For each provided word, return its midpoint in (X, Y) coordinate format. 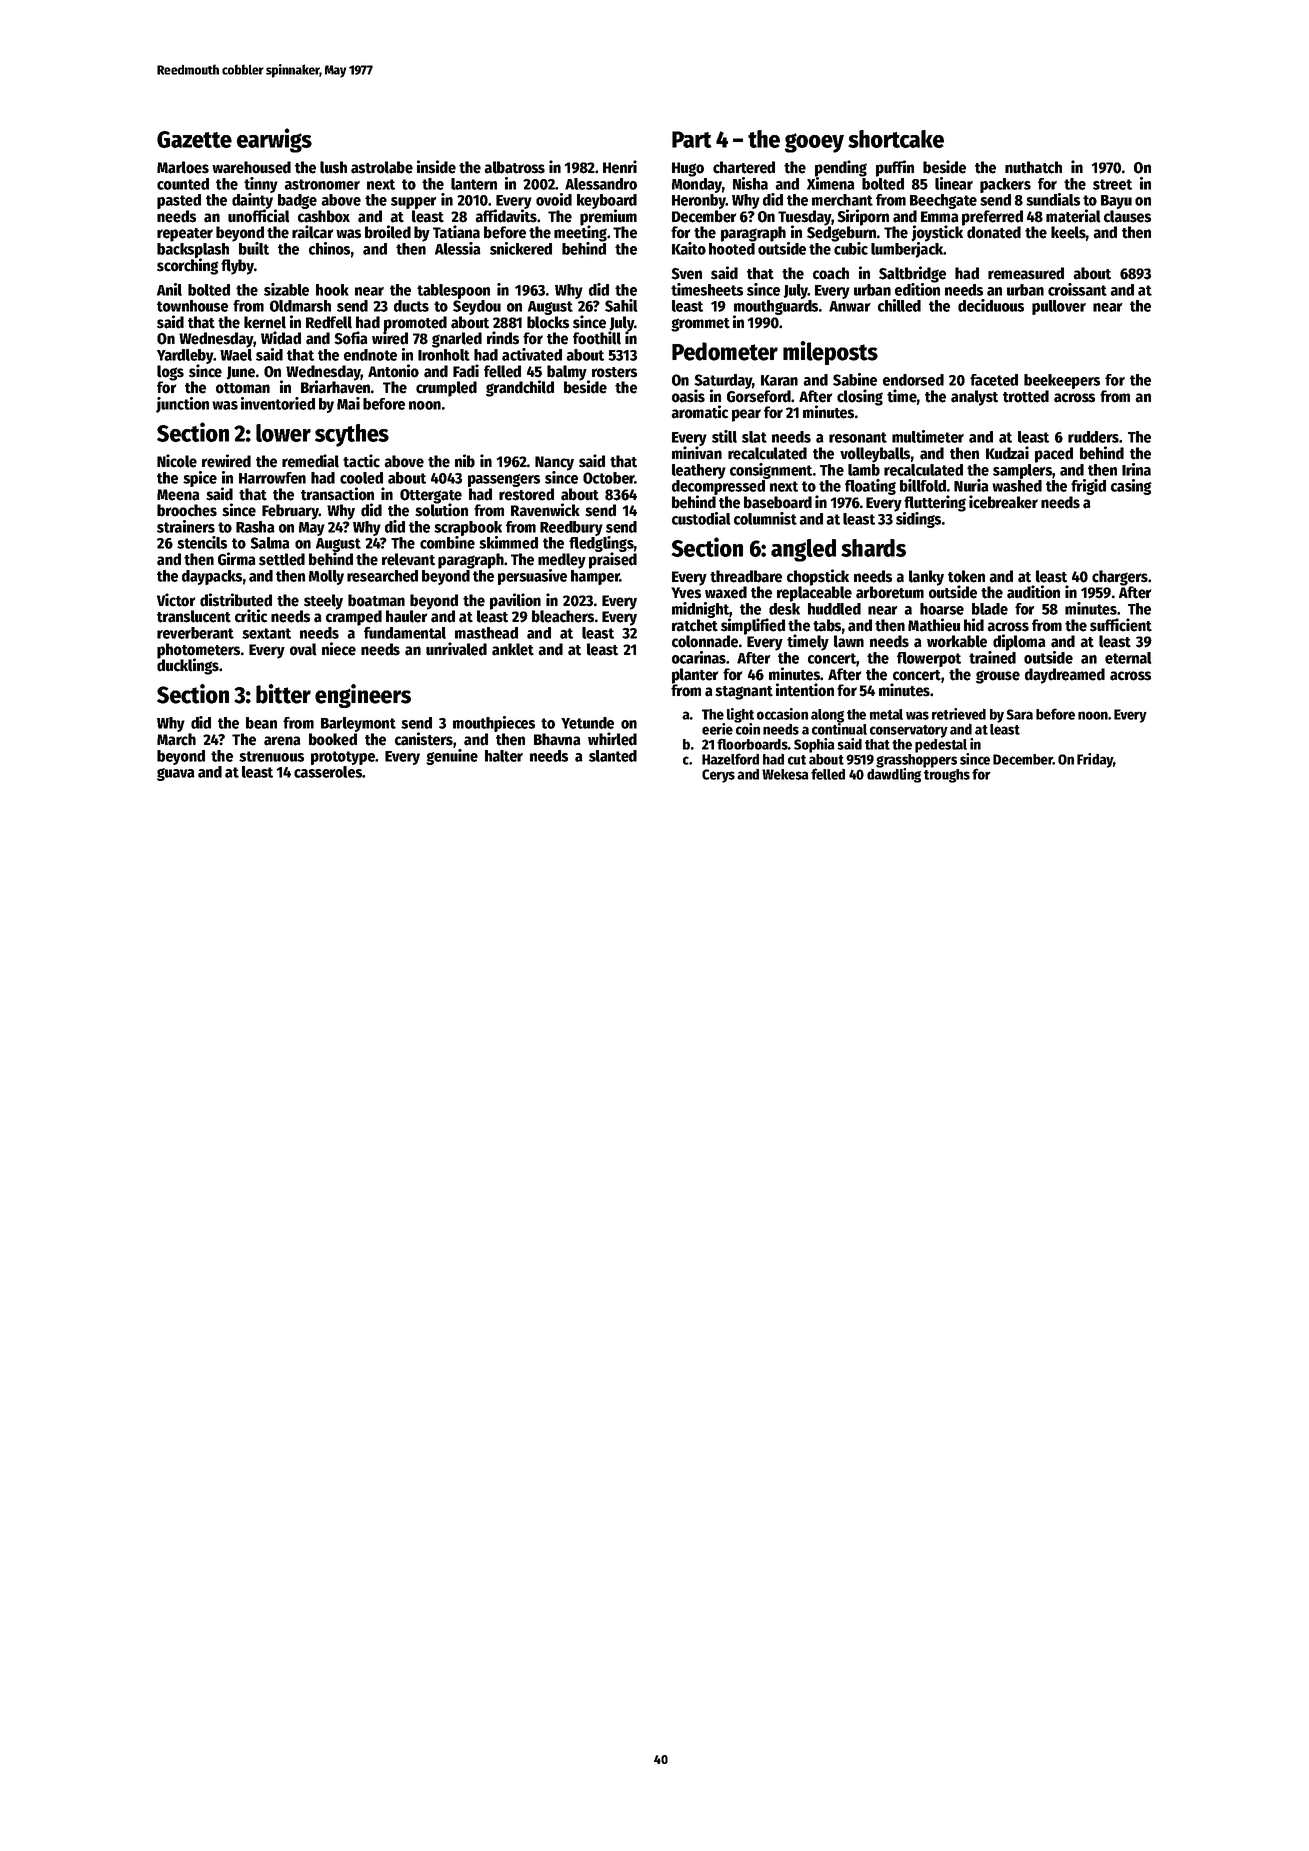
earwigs (274, 140)
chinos (329, 248)
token (966, 576)
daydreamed (1065, 676)
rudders (1093, 437)
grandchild (520, 388)
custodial (701, 518)
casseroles (328, 772)
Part (692, 139)
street (1112, 184)
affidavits (506, 216)
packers (1005, 185)
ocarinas (699, 657)
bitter (283, 694)
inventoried (278, 403)
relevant (408, 559)
